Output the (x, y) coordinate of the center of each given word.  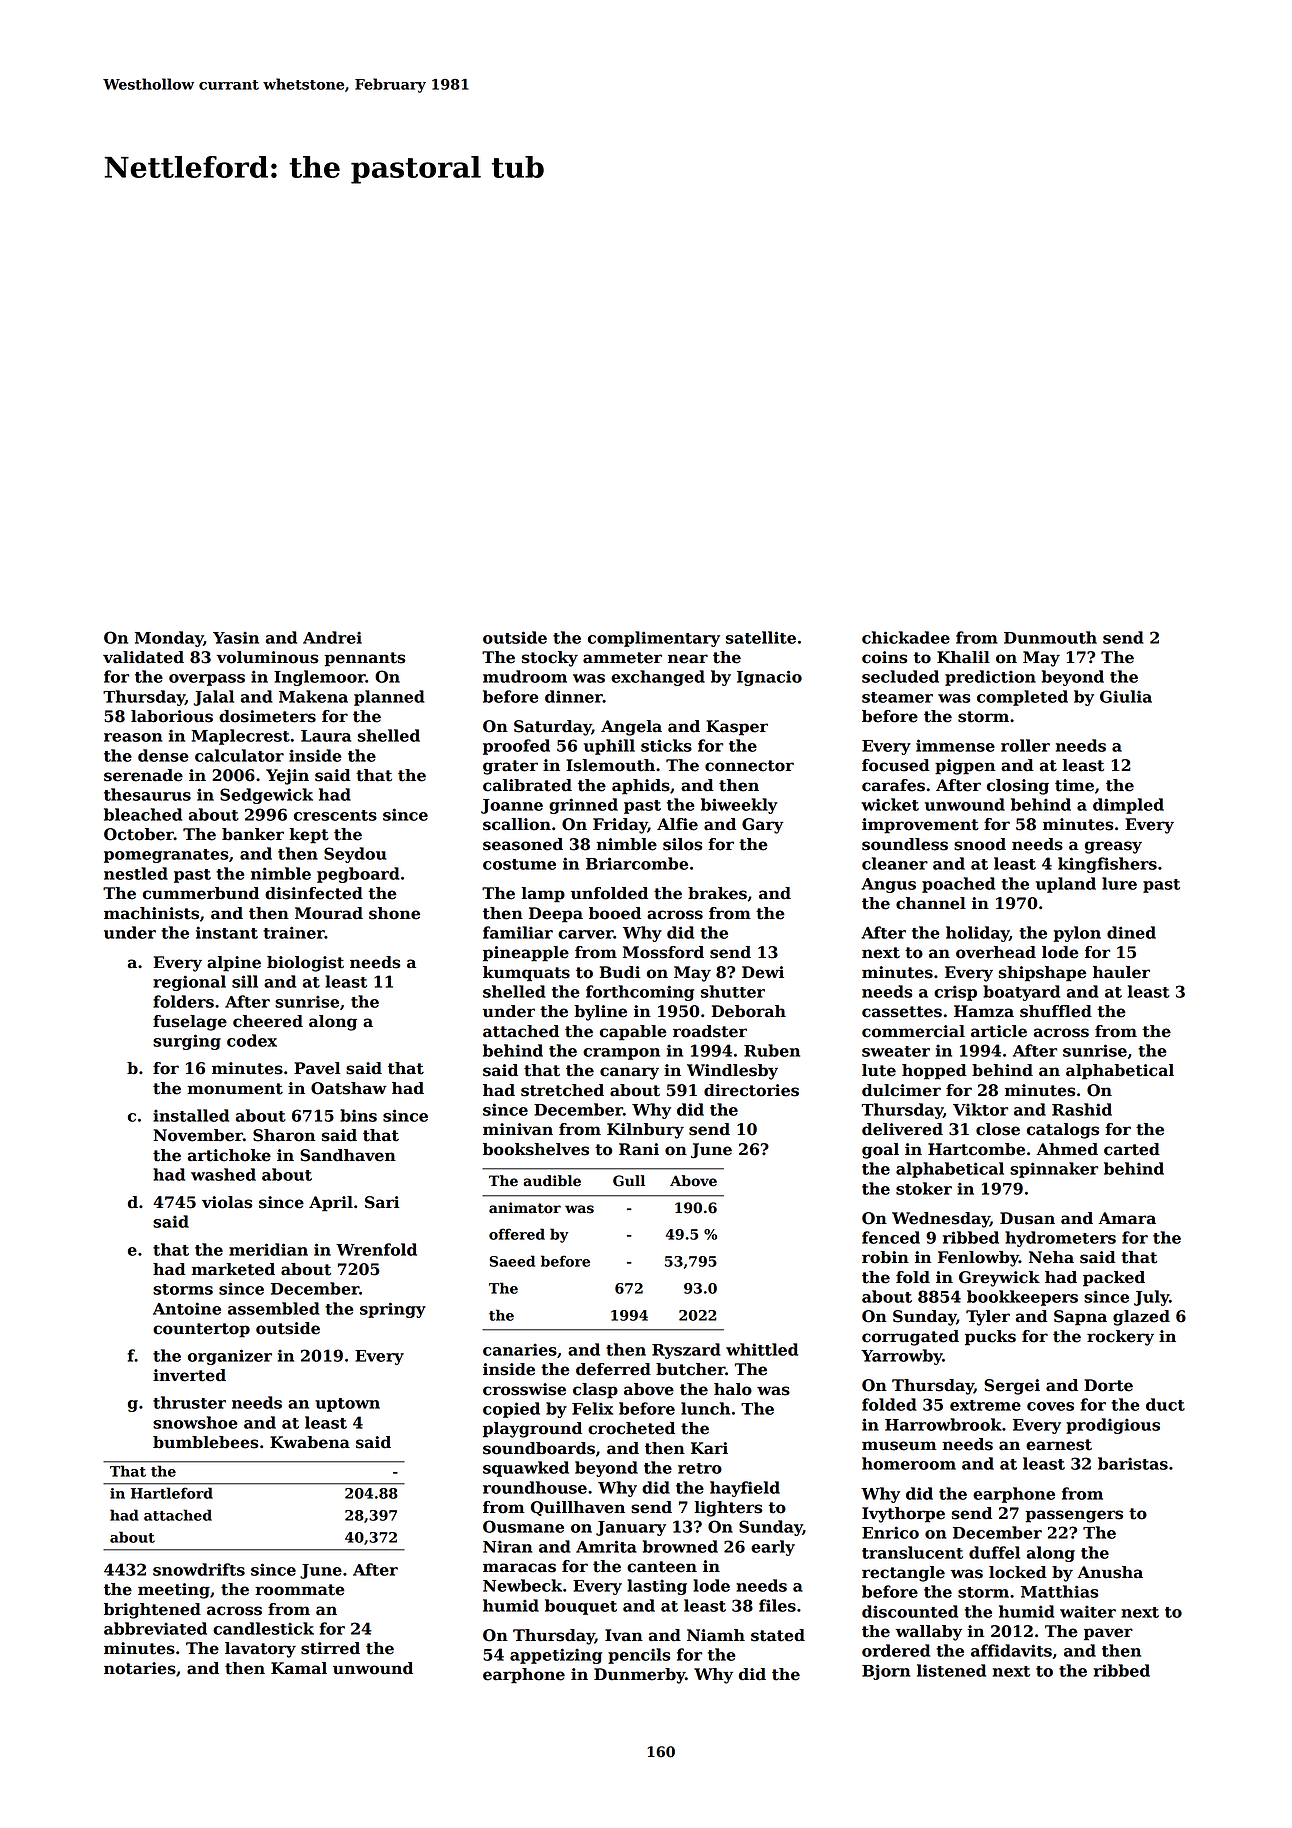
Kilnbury (645, 1131)
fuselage (190, 1023)
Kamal (299, 1668)
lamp (543, 895)
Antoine (187, 1308)
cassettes (902, 1012)
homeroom (909, 1463)
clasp (595, 1391)
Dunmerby (639, 1676)
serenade (143, 775)
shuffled (1056, 1011)
